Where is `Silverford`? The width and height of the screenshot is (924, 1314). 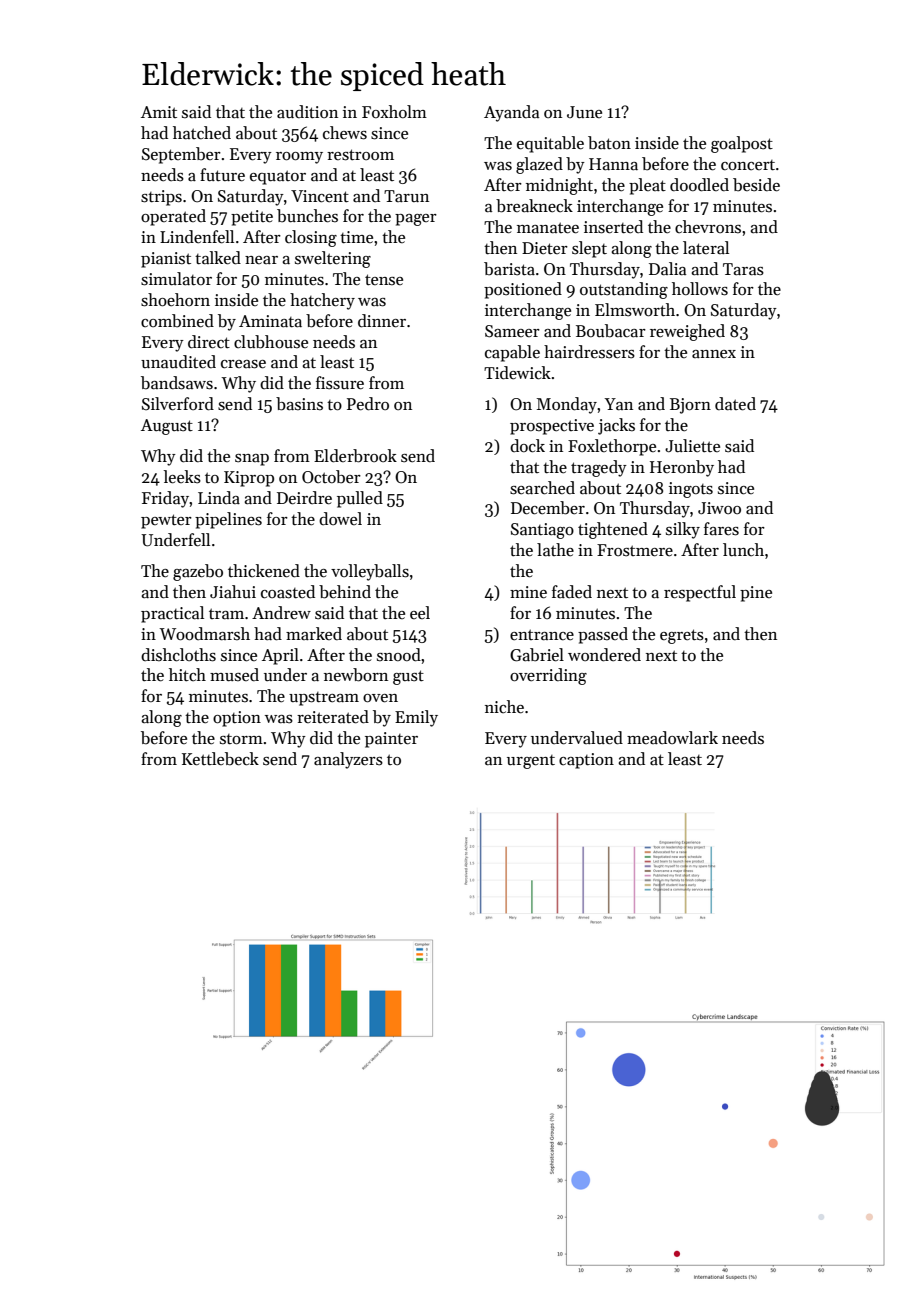
Silverford is located at coordinates (178, 404).
